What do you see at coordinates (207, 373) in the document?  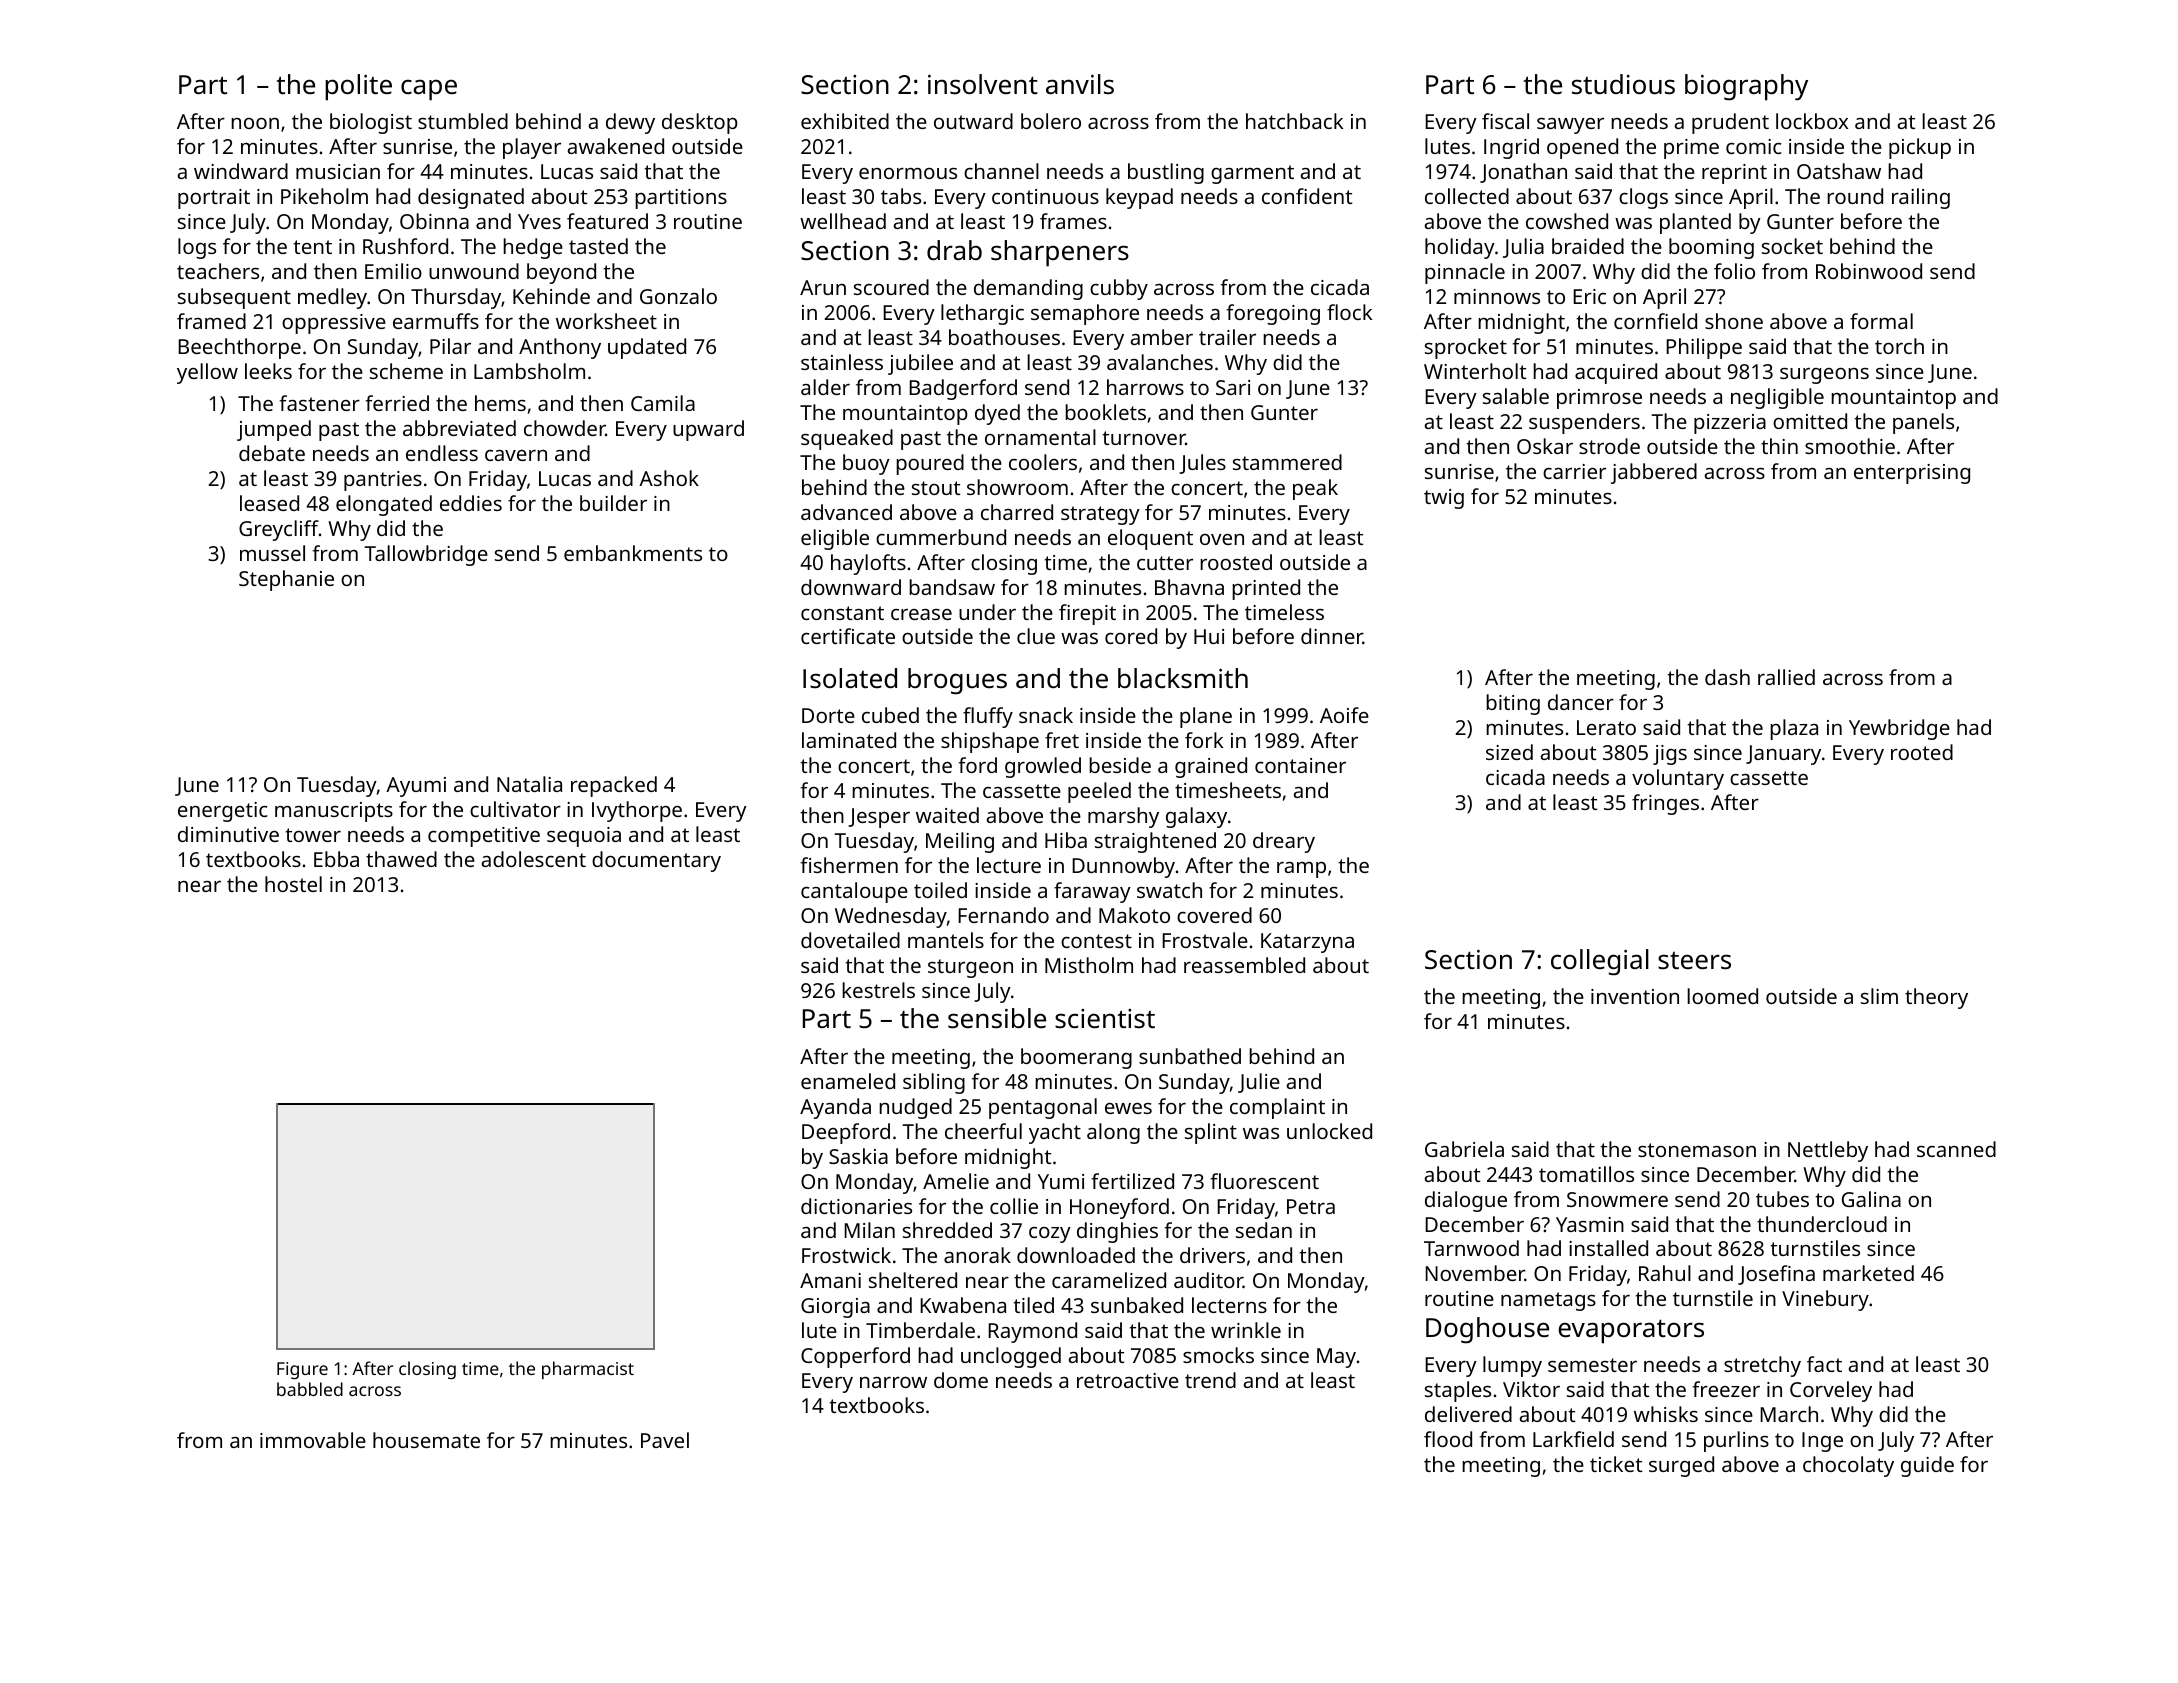 I see `yellow` at bounding box center [207, 373].
